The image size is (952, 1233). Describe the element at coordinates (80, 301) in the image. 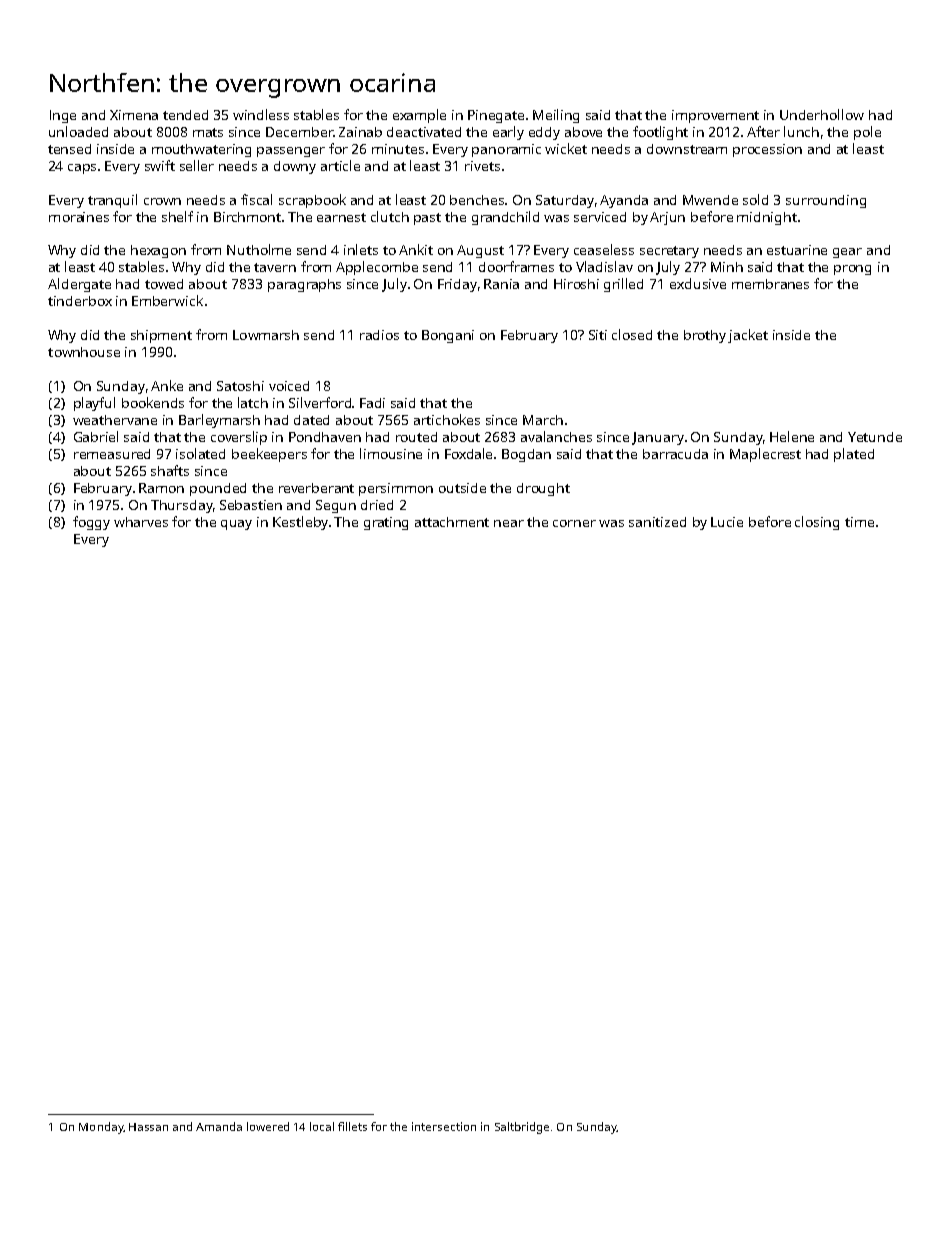

I see `tinderbox` at that location.
